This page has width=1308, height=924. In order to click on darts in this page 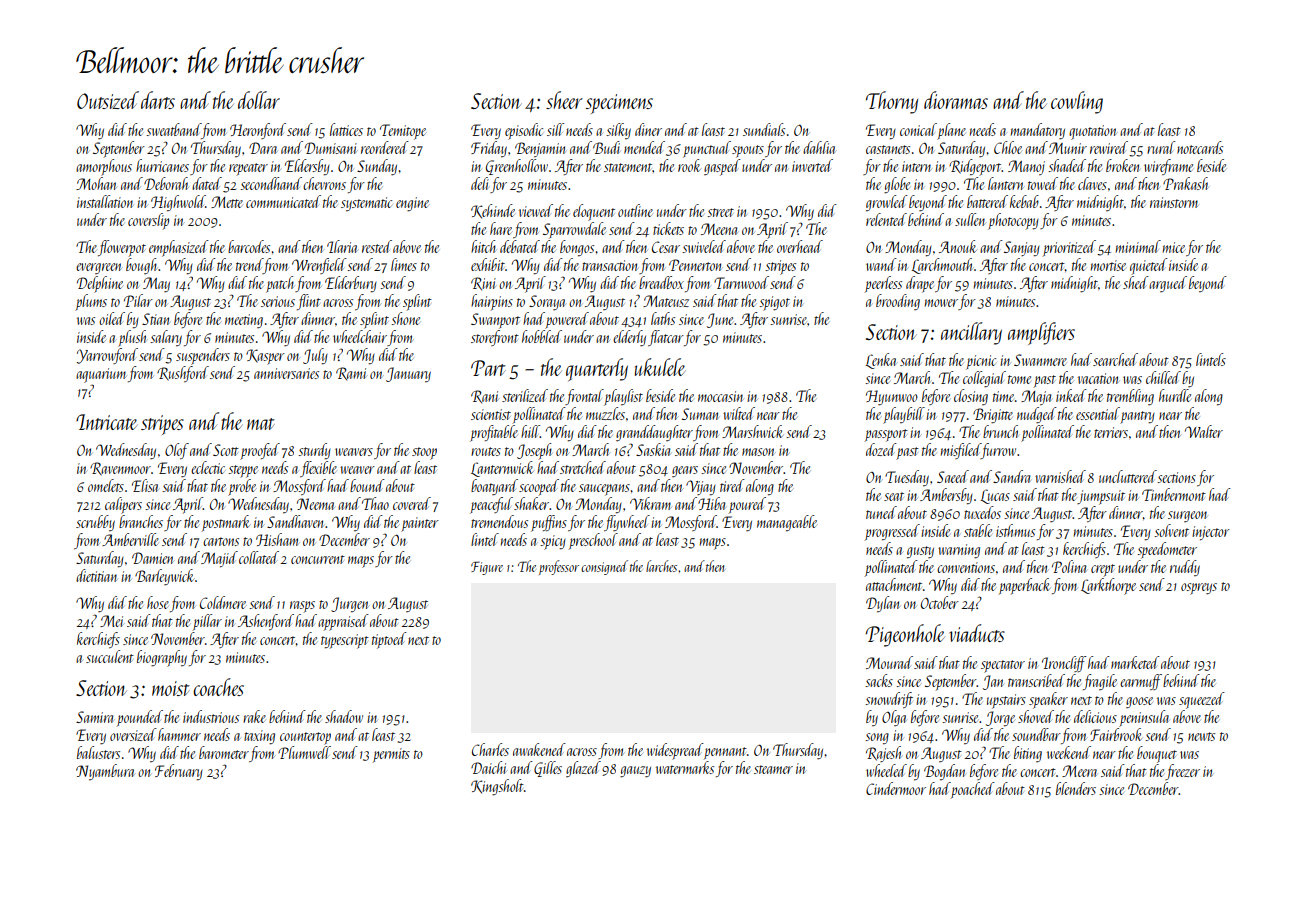, I will do `click(158, 100)`.
